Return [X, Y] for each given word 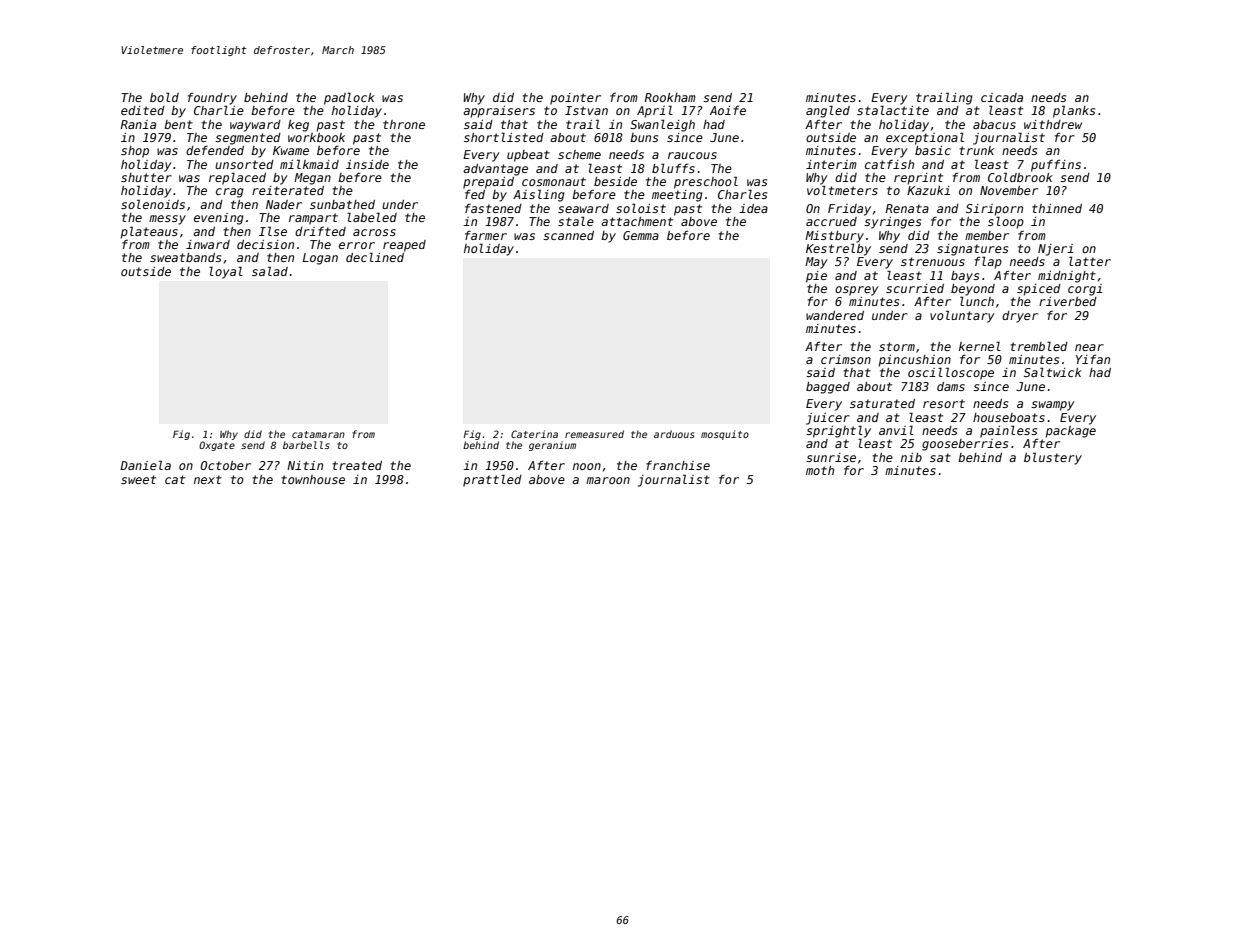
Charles [742, 194]
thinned [1057, 208]
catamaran [318, 434]
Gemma [641, 235]
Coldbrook [1020, 177]
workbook [316, 137]
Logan [320, 259]
